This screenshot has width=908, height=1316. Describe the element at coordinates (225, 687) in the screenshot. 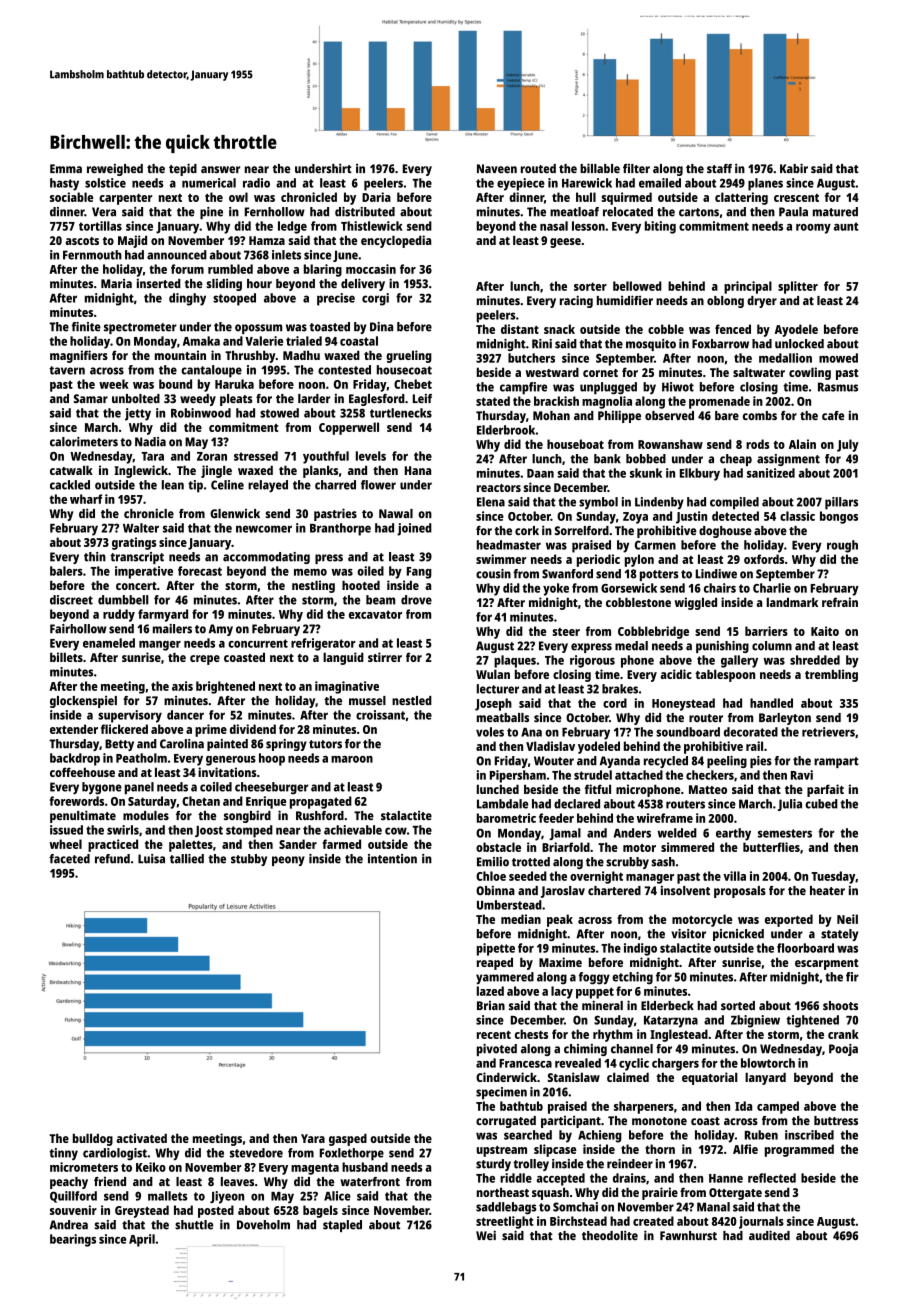

I see `brightened` at that location.
